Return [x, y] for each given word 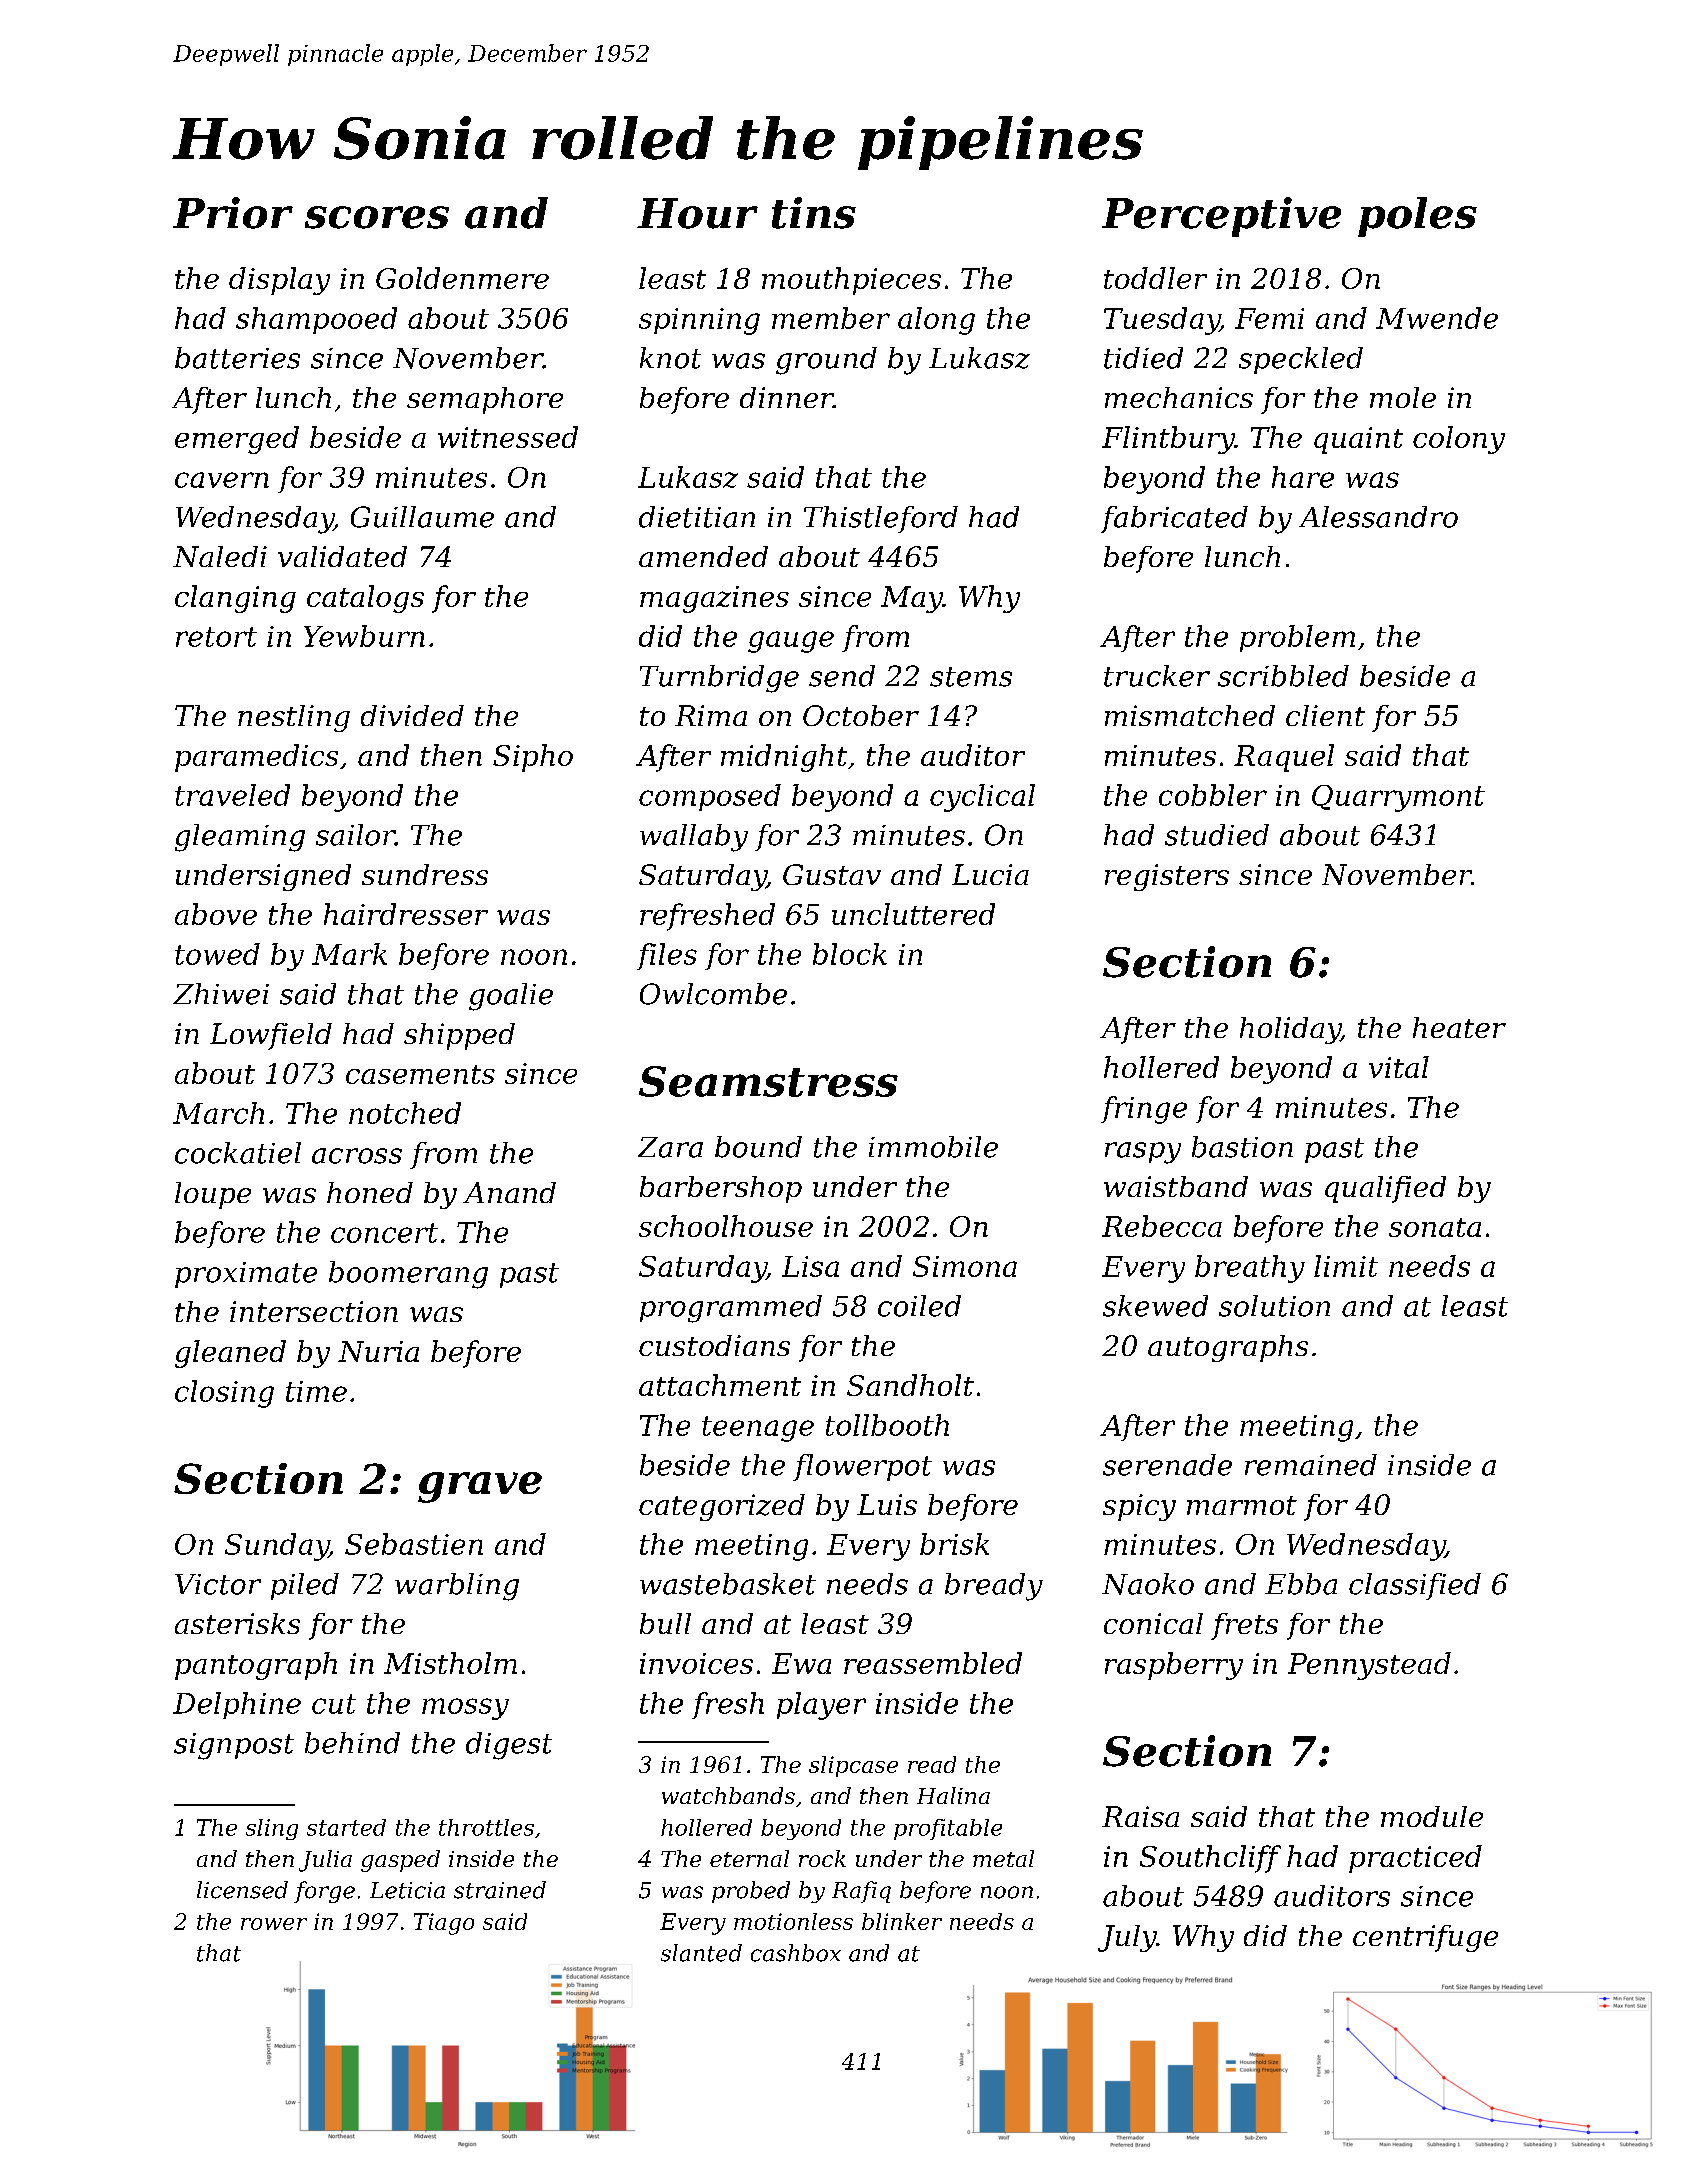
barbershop [721, 1189]
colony [1459, 440]
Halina [953, 1795]
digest [509, 1746]
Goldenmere [462, 278]
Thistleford [881, 519]
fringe [1144, 1110]
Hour [697, 213]
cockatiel [238, 1153]
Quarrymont [1398, 798]
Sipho [533, 758]
